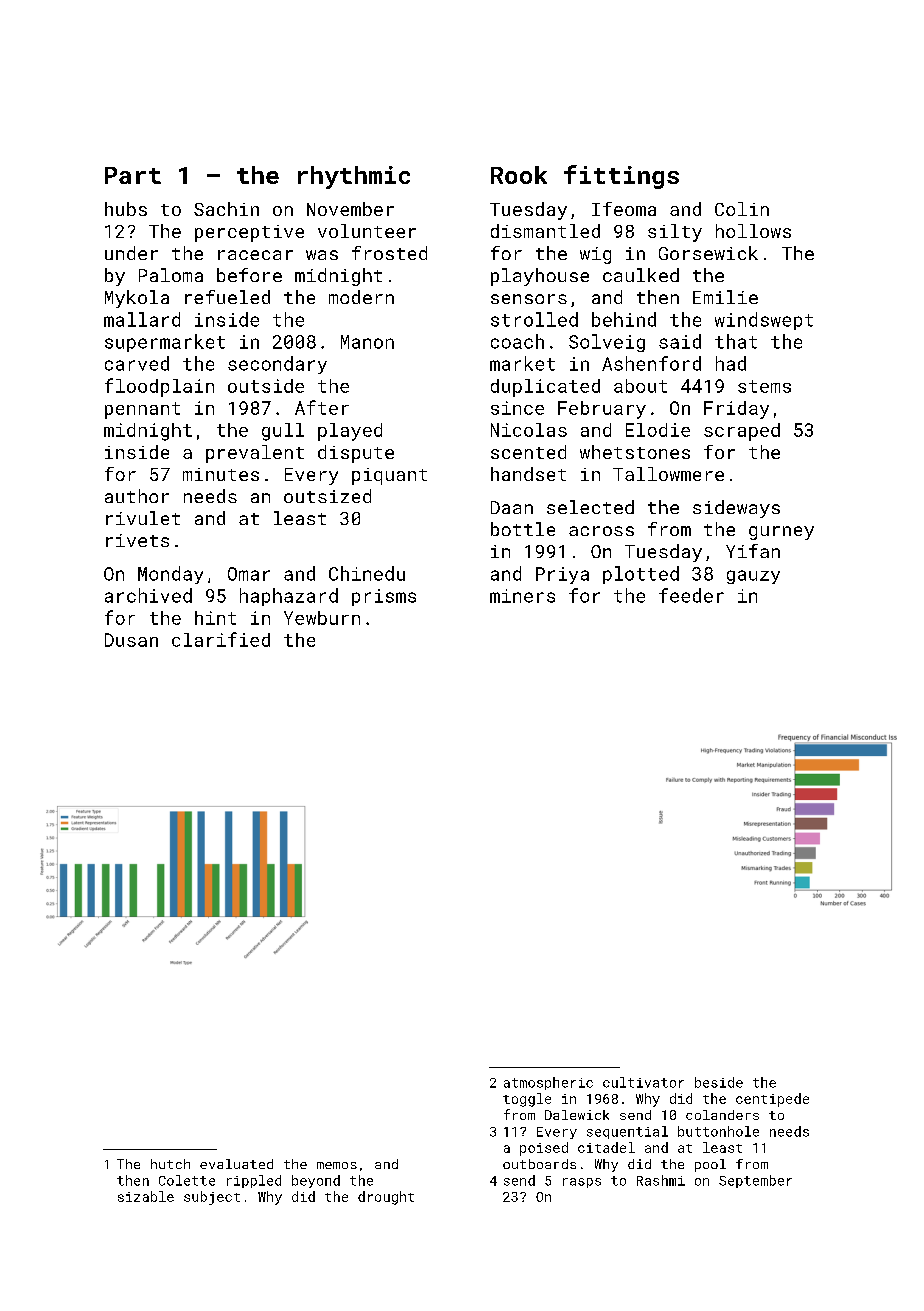 This screenshot has height=1311, width=924. Describe the element at coordinates (221, 639) in the screenshot. I see `clarified` at that location.
